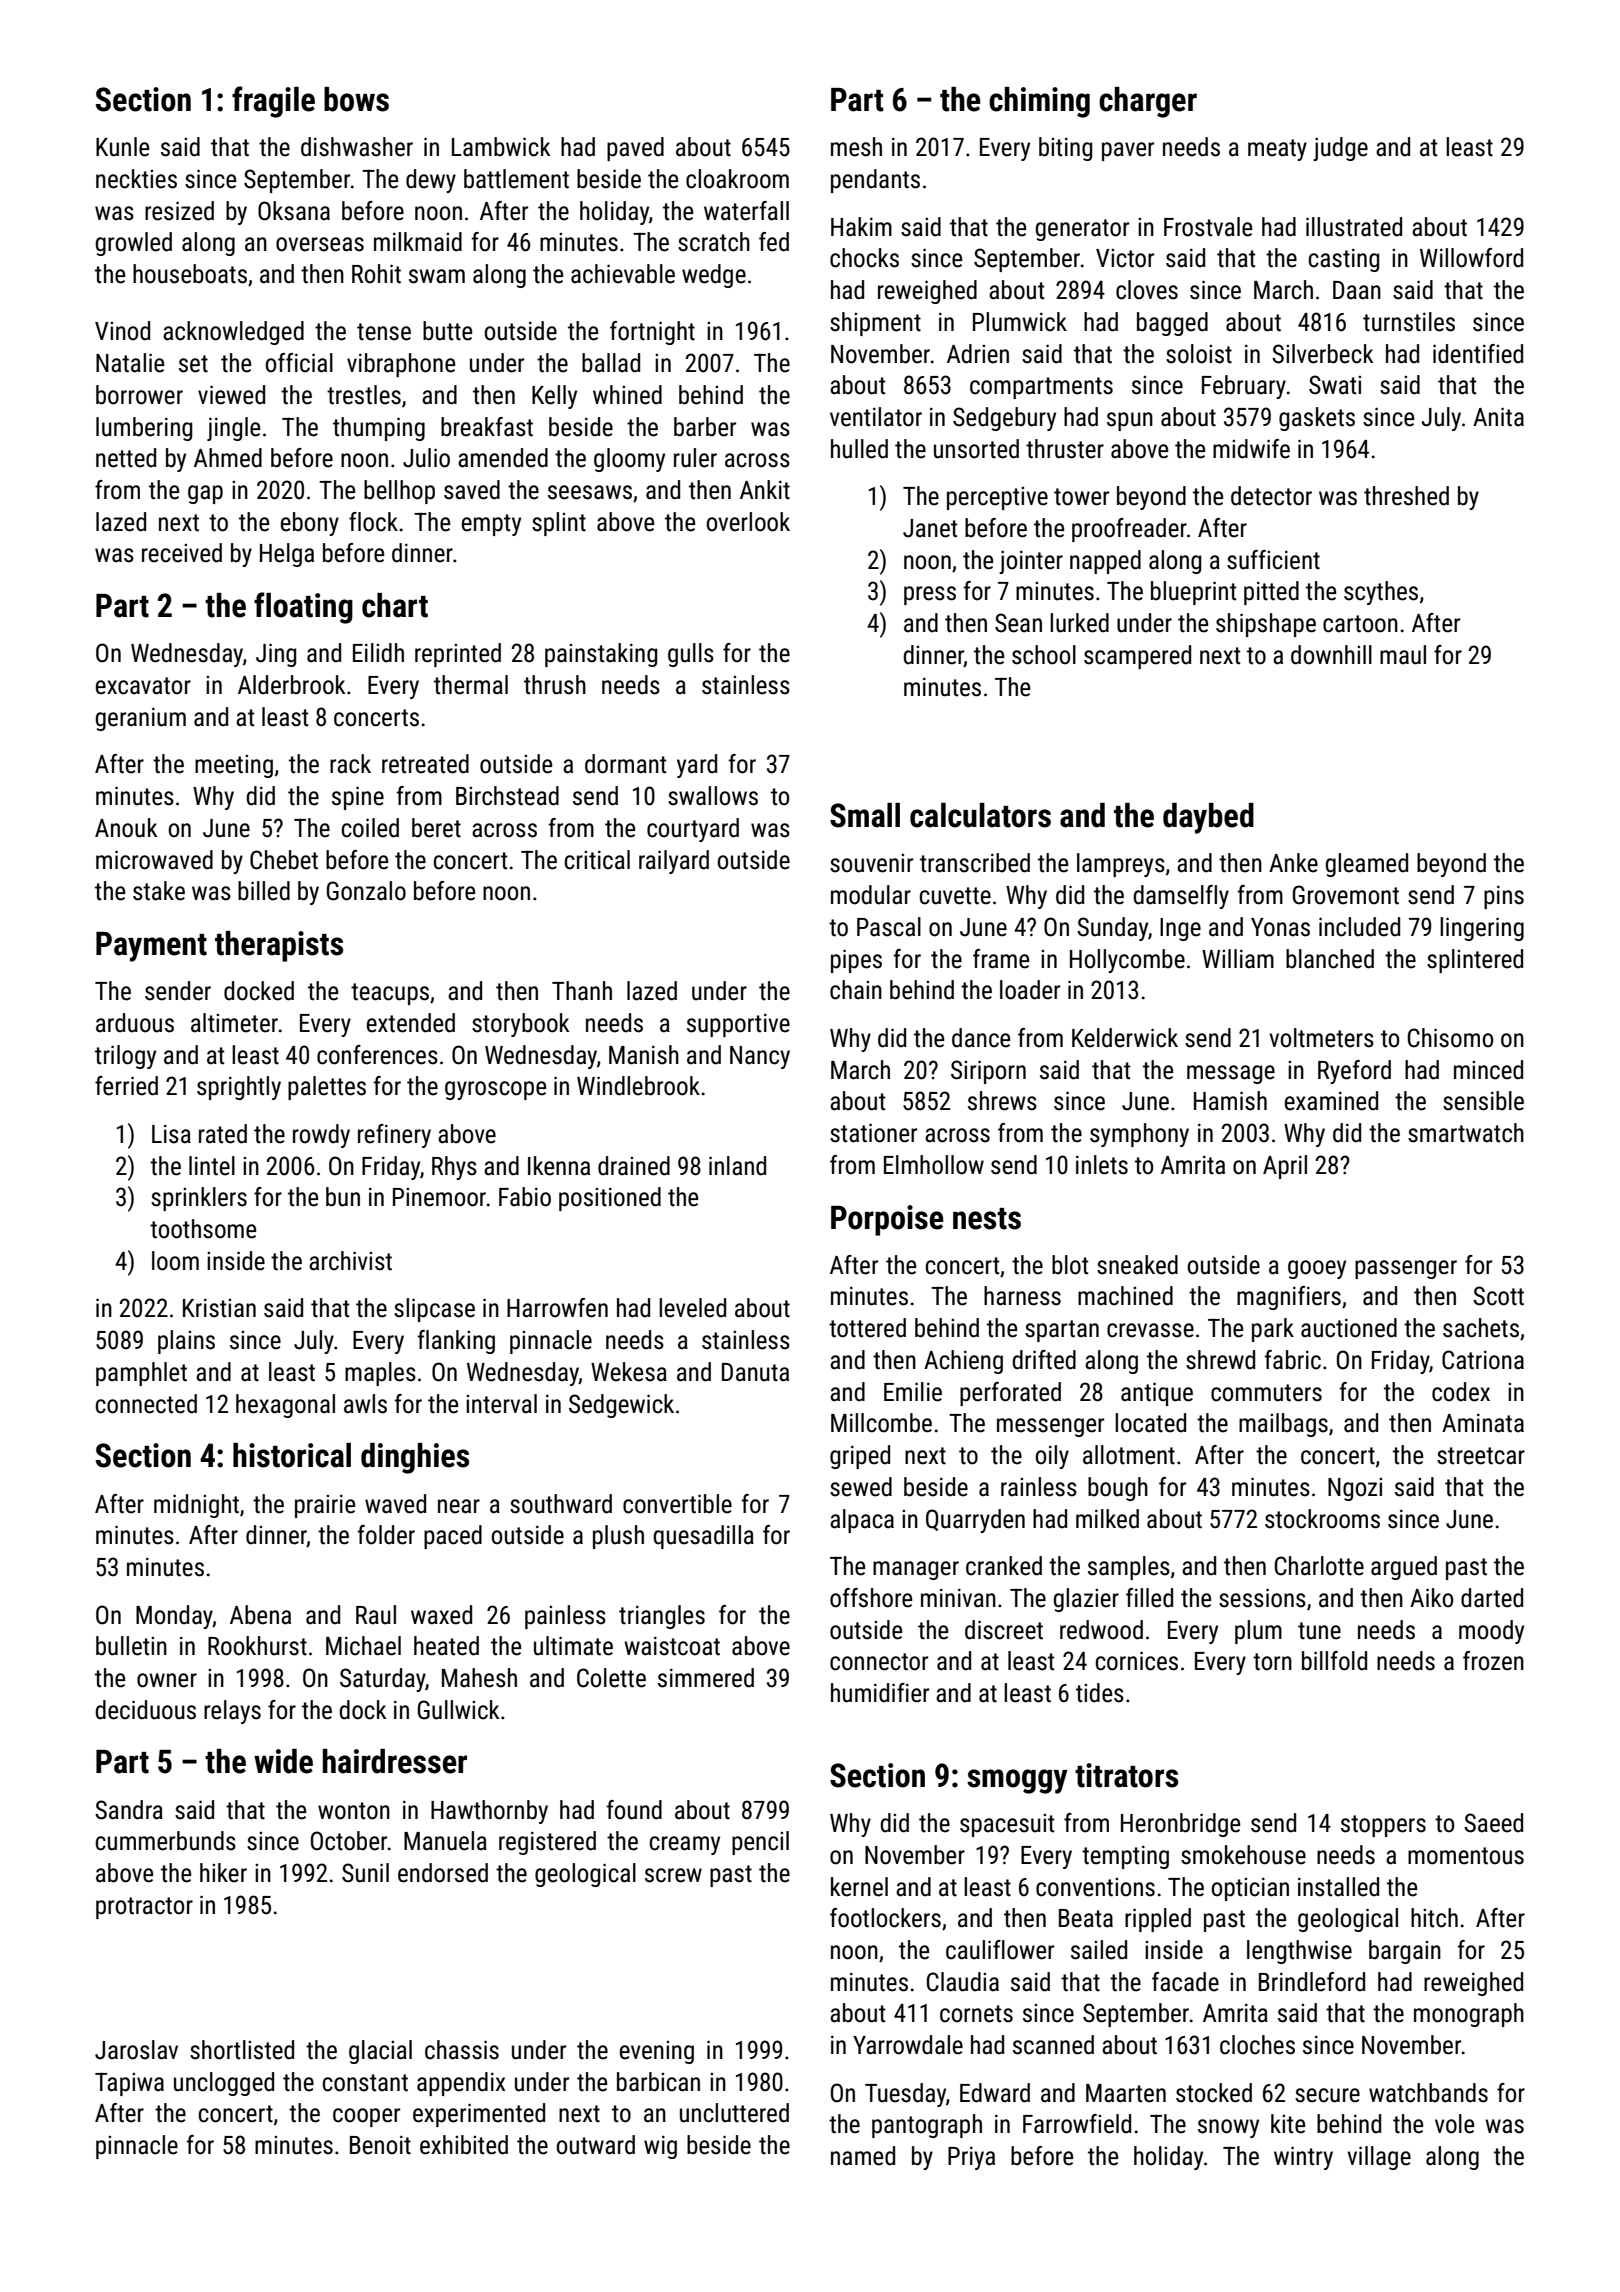 Image resolution: width=1620 pixels, height=2292 pixels. What do you see at coordinates (1052, 1457) in the page?
I see `oily` at bounding box center [1052, 1457].
